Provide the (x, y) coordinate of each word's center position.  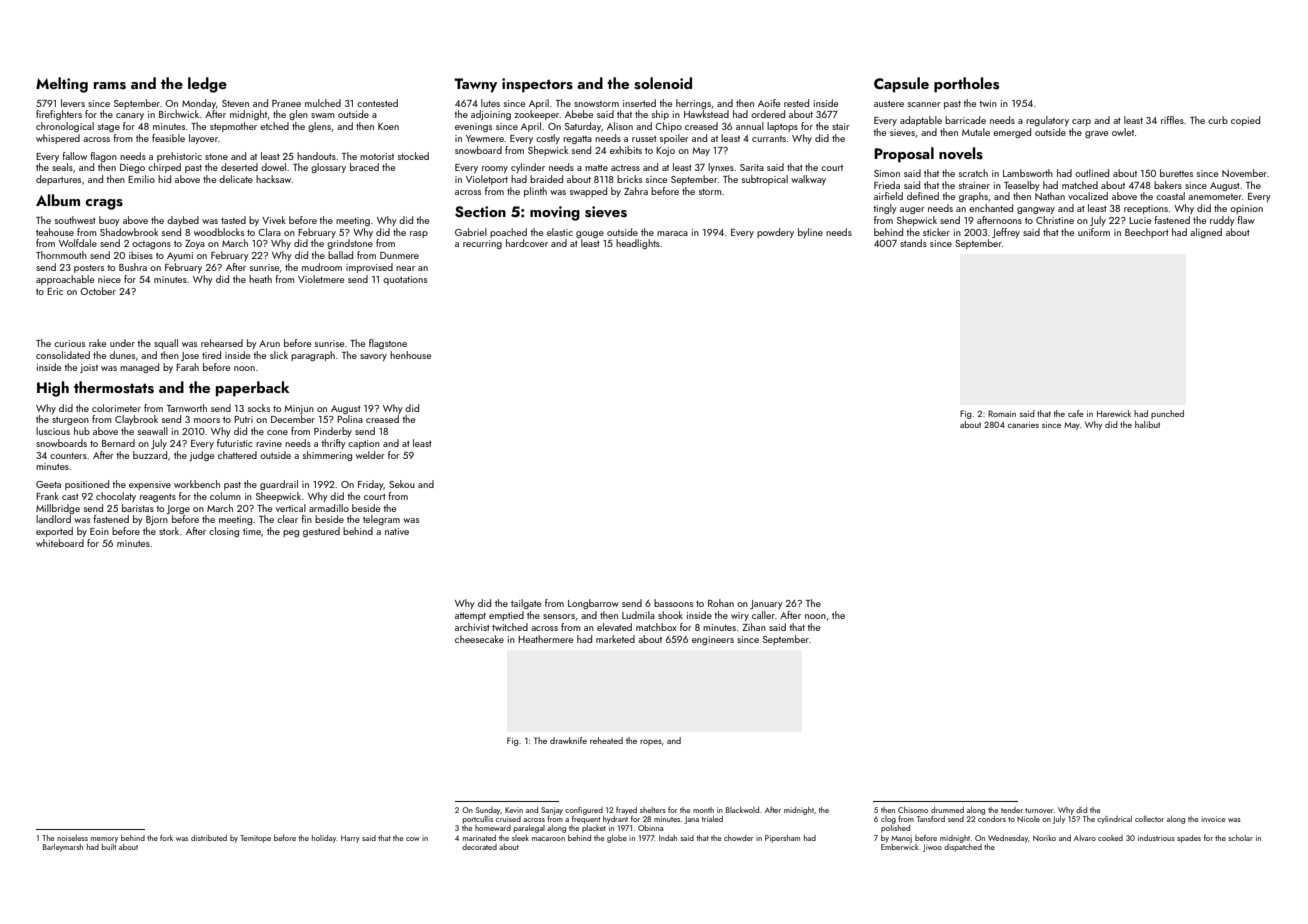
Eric (55, 291)
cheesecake (479, 639)
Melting (62, 85)
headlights (638, 244)
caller (763, 615)
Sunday (488, 811)
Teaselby (1022, 186)
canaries (1023, 425)
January (766, 604)
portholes (966, 85)
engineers (713, 640)
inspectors (537, 85)
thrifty (333, 444)
